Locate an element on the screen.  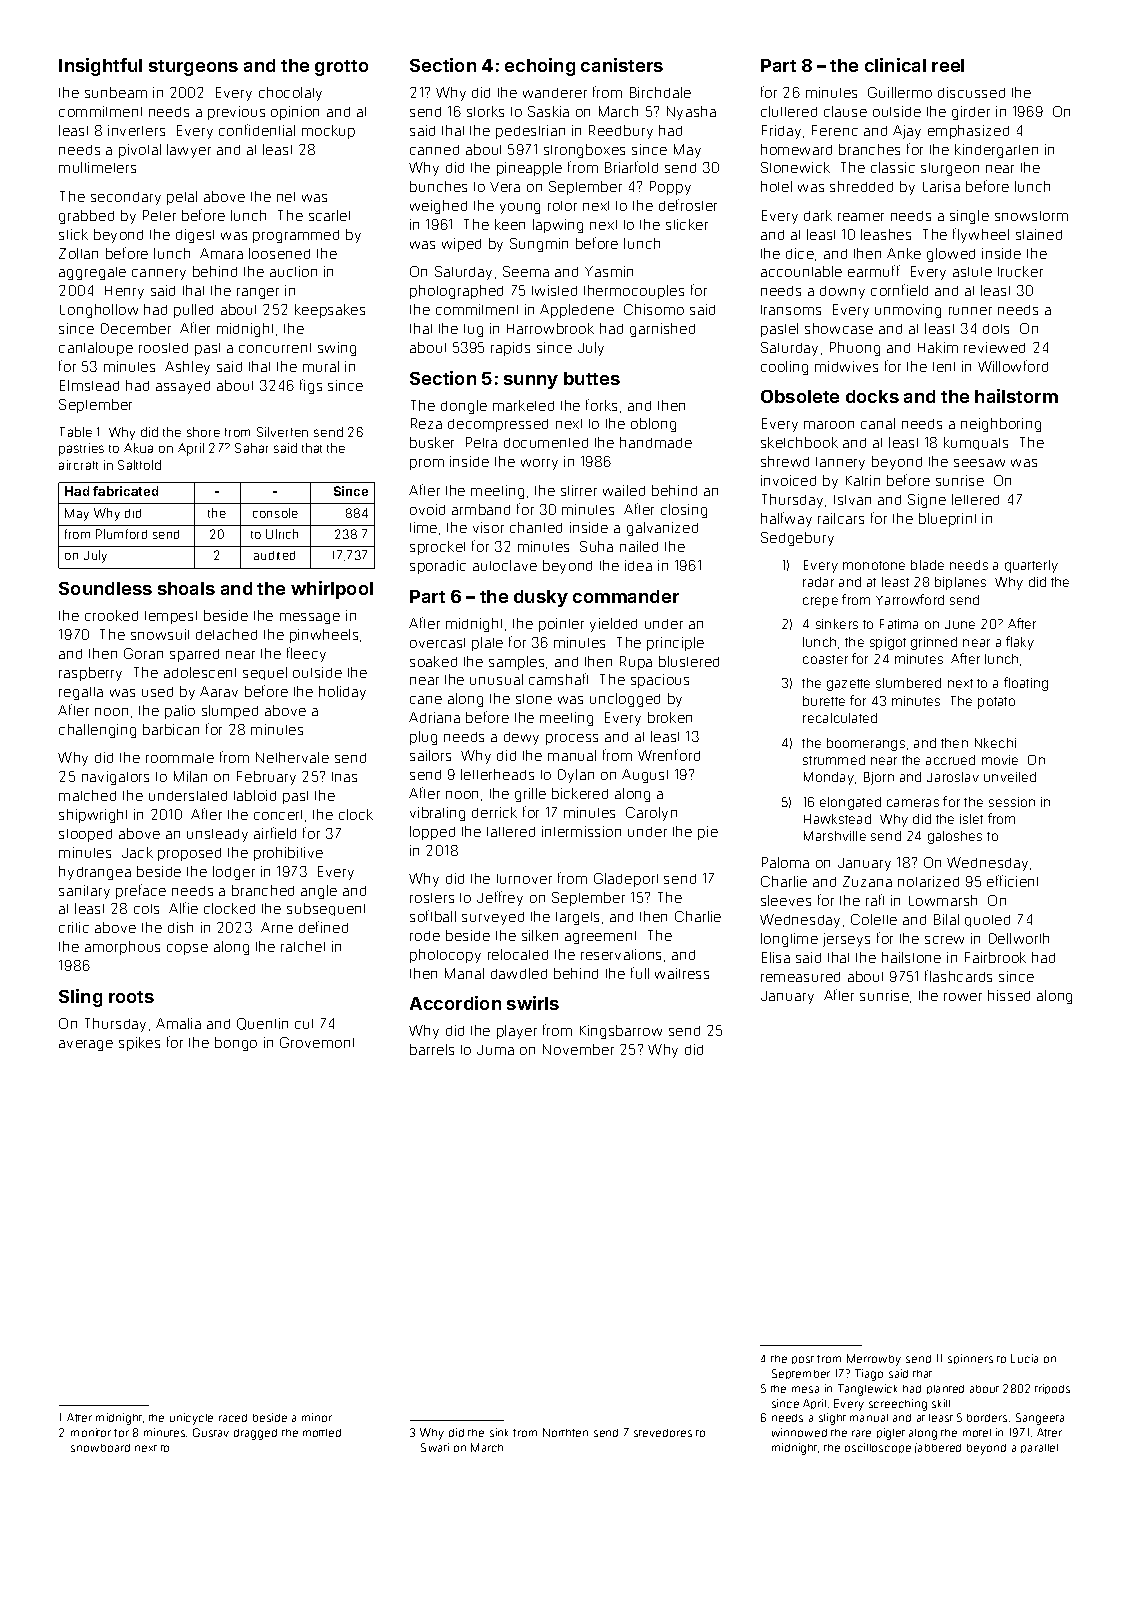
clinical is located at coordinates (895, 65).
